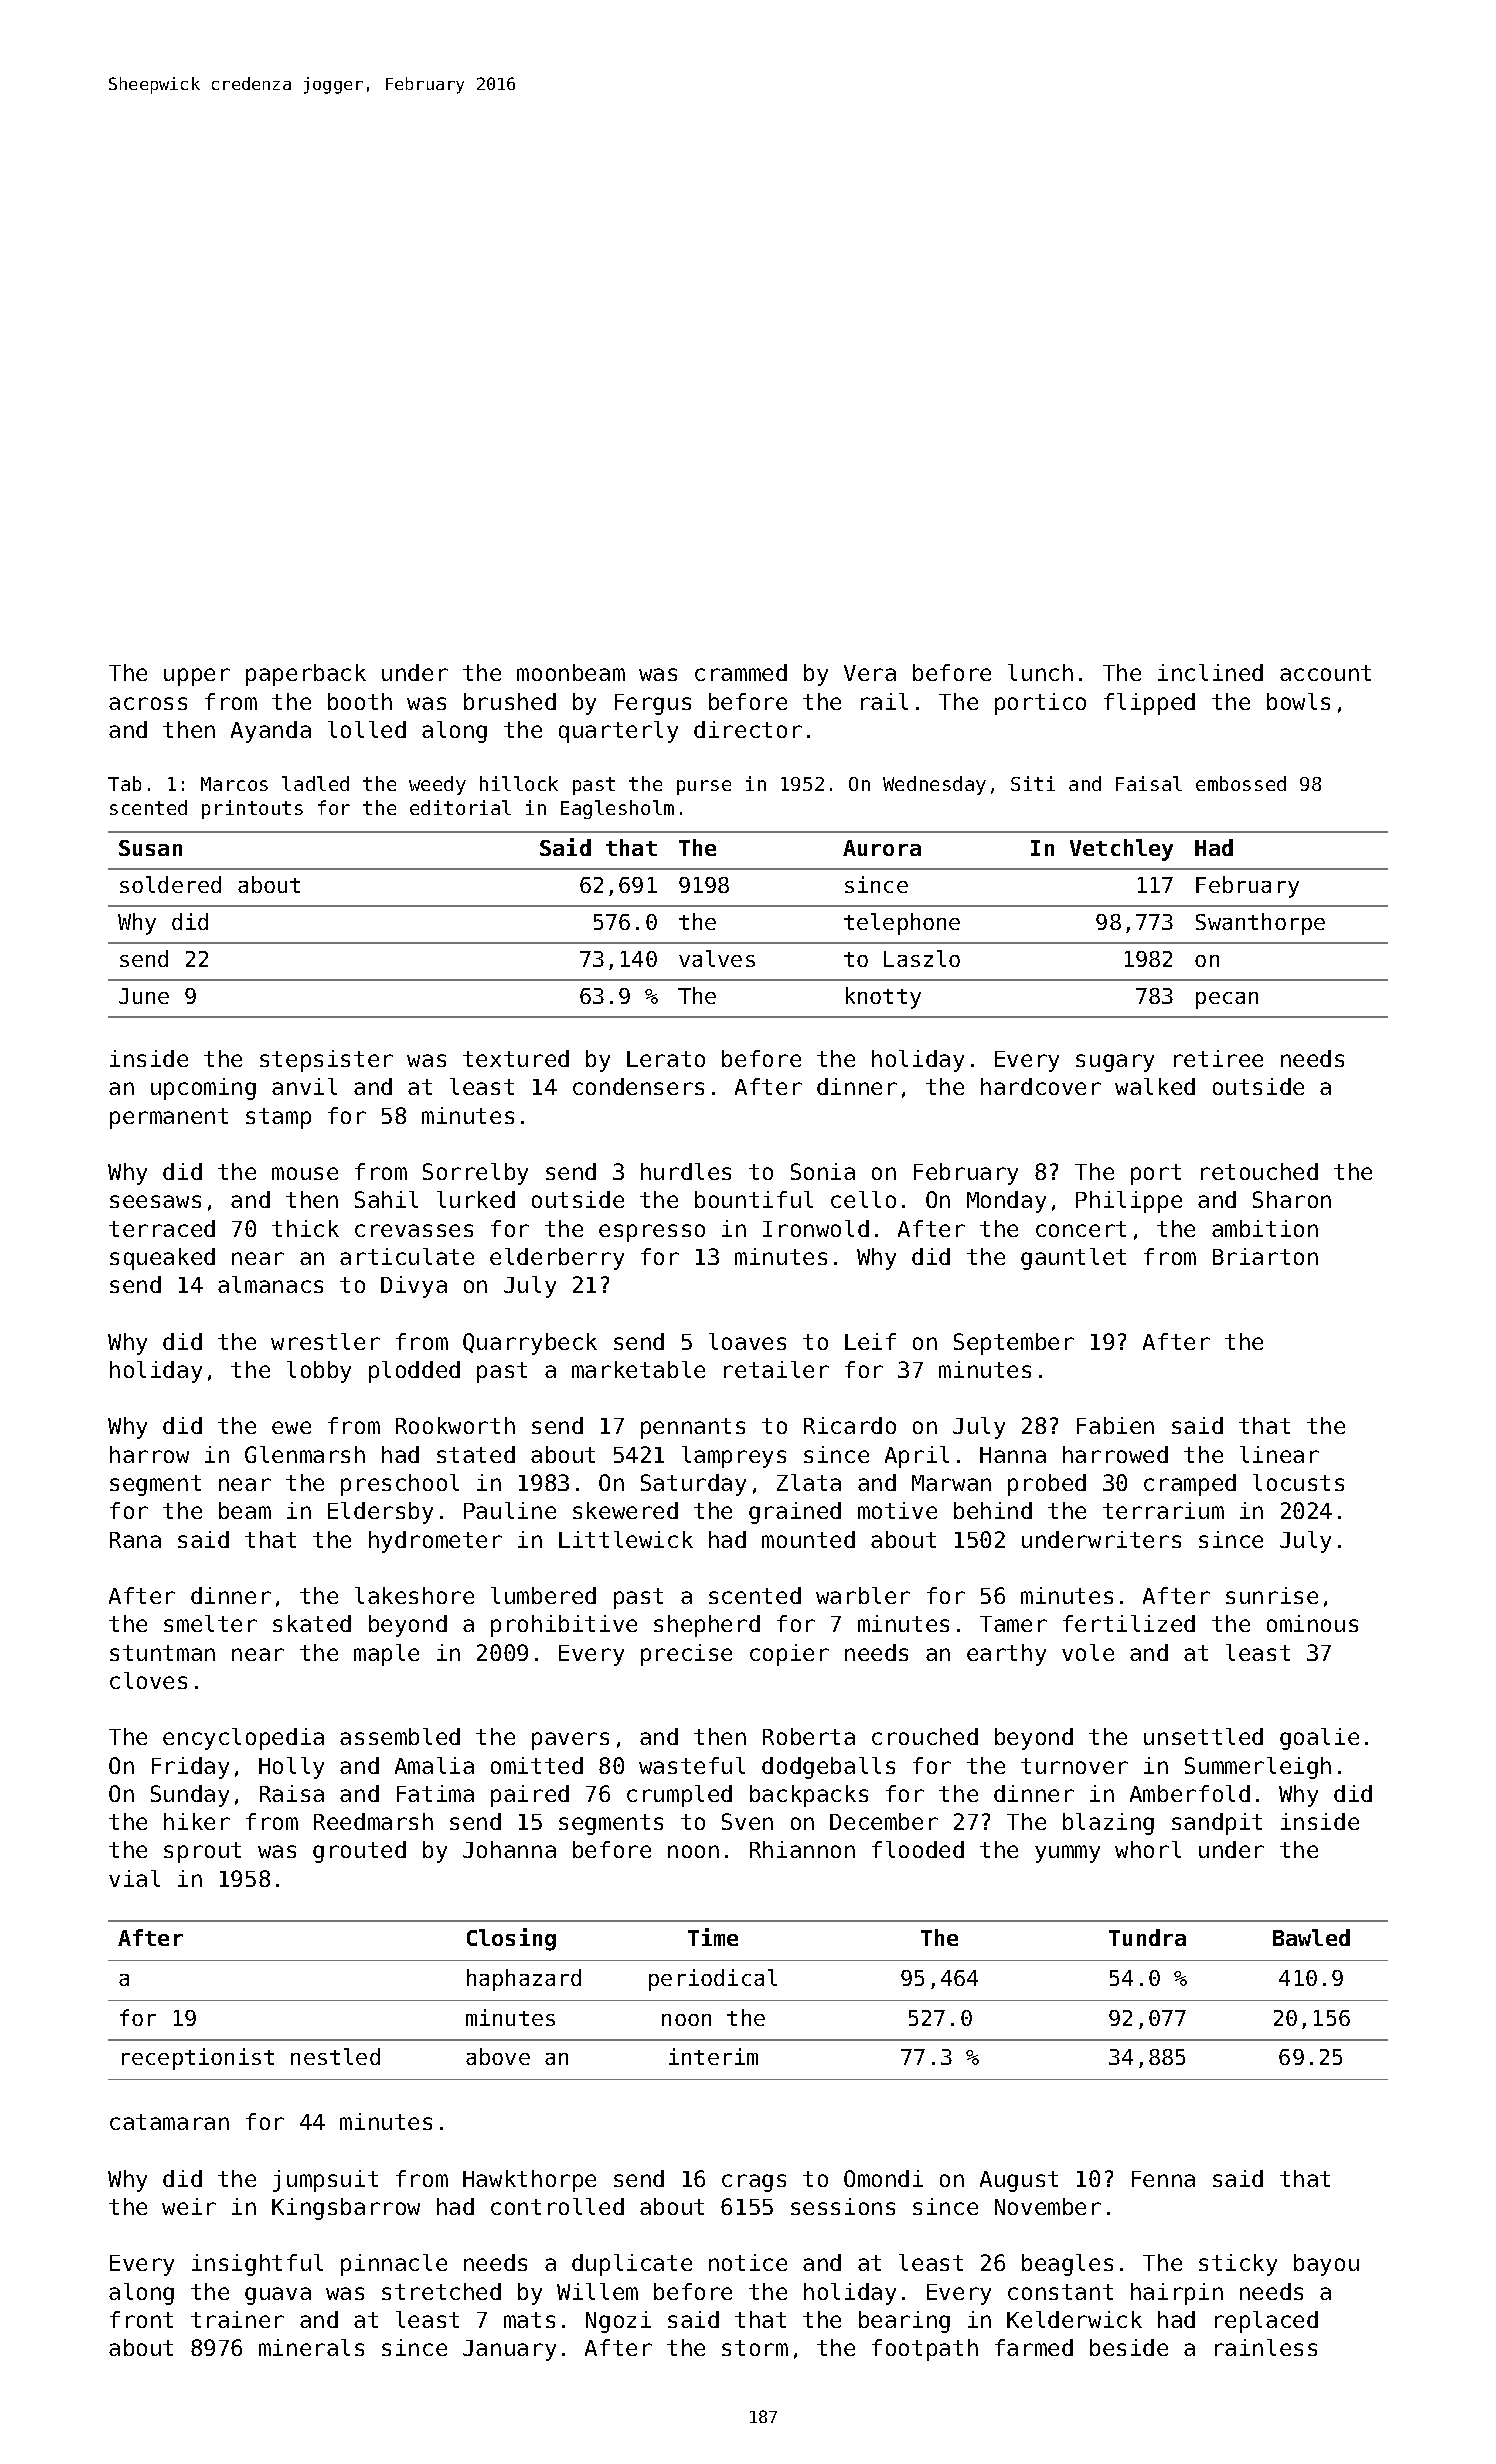 This document has height=2464, width=1496. What do you see at coordinates (325, 2181) in the document?
I see `jumpsuit` at bounding box center [325, 2181].
